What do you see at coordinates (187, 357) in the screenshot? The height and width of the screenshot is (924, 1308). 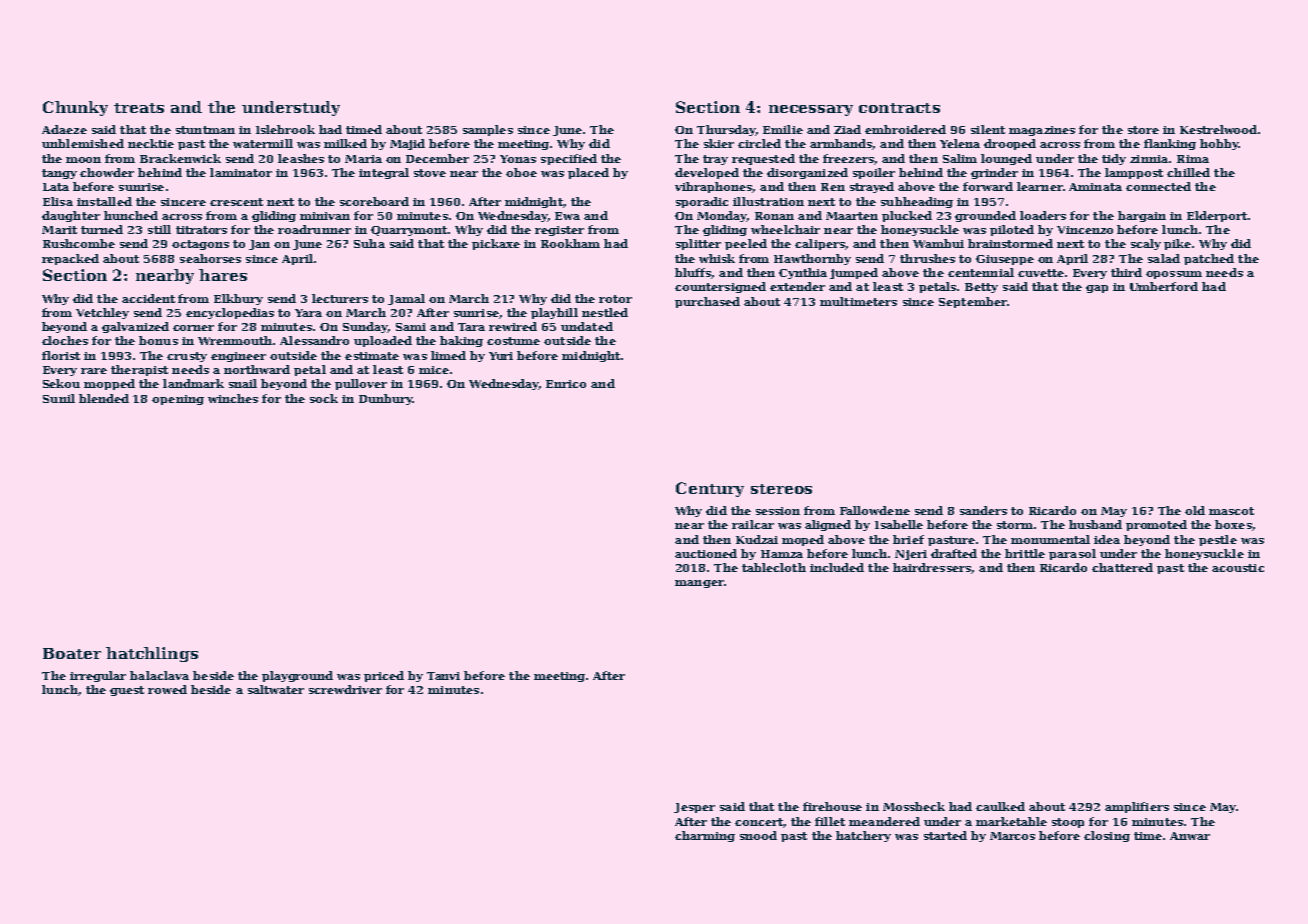 I see `crusty` at bounding box center [187, 357].
